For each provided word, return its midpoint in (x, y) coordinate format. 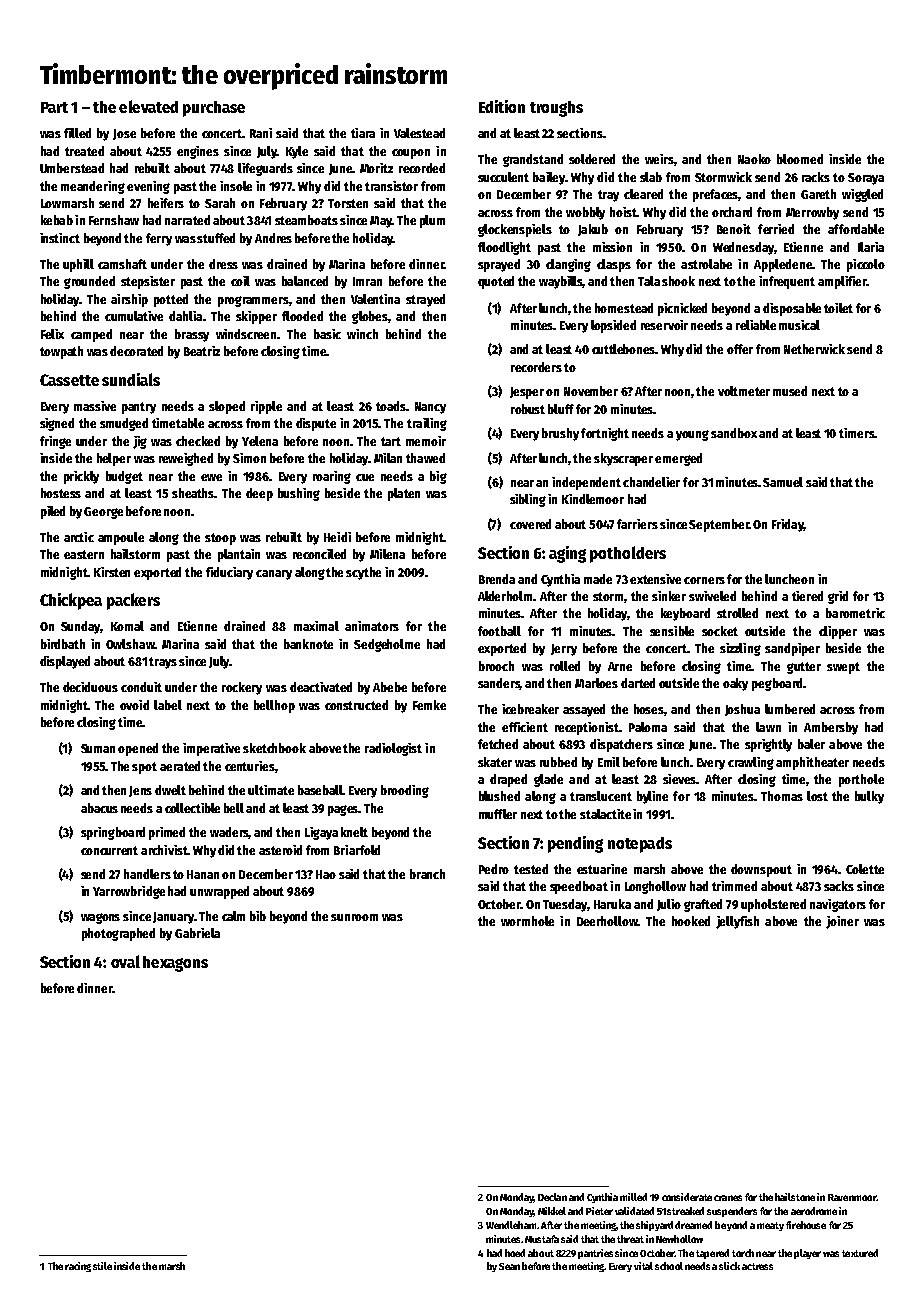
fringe (55, 442)
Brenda (497, 579)
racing (78, 1267)
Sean (509, 1266)
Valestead (419, 133)
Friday (788, 525)
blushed (499, 796)
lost (817, 796)
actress (757, 1266)
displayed (65, 662)
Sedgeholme (387, 645)
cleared (643, 194)
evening (148, 187)
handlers (147, 874)
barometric (855, 613)
